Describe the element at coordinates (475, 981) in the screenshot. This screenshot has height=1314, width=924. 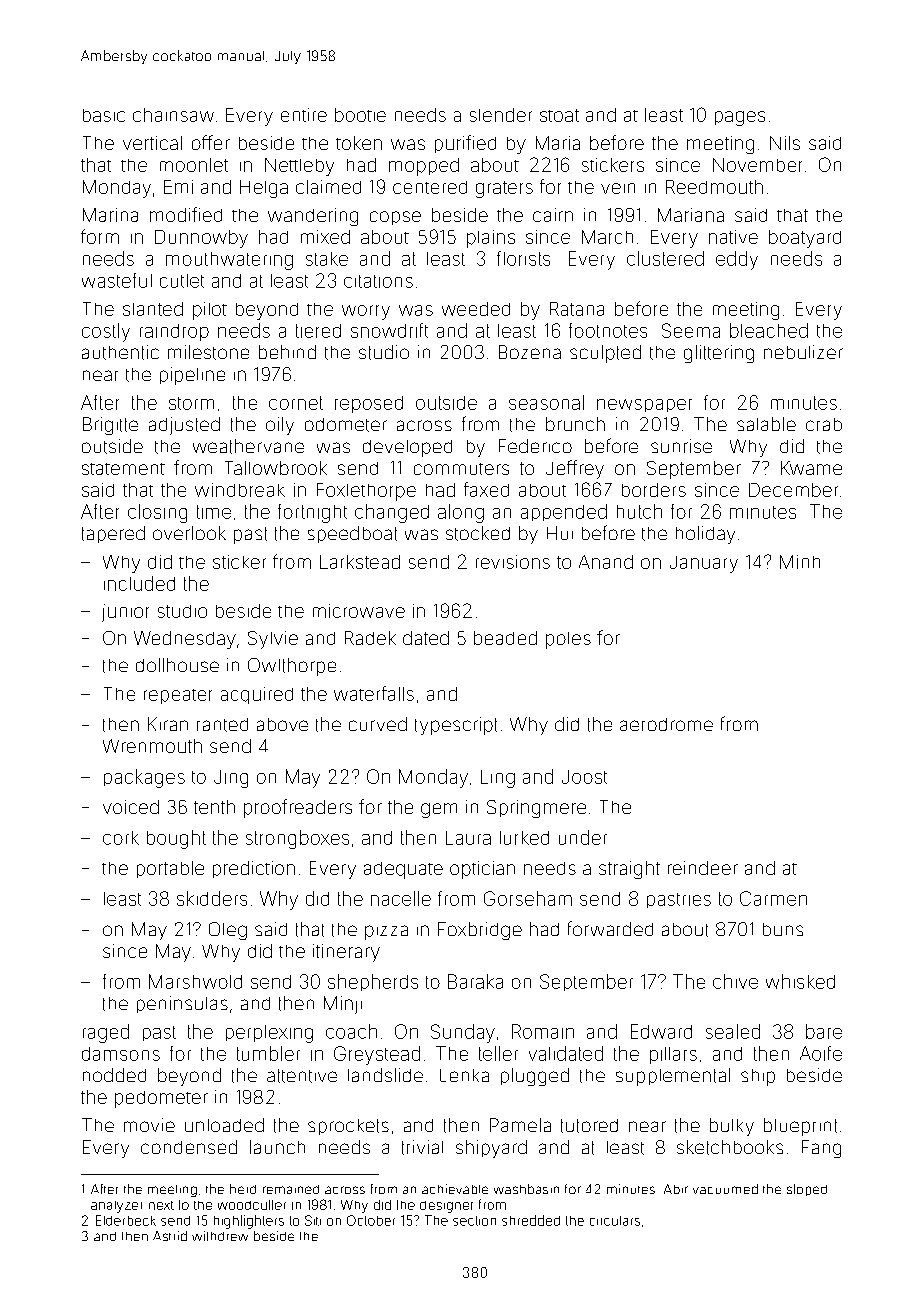
I see `Baraka` at that location.
